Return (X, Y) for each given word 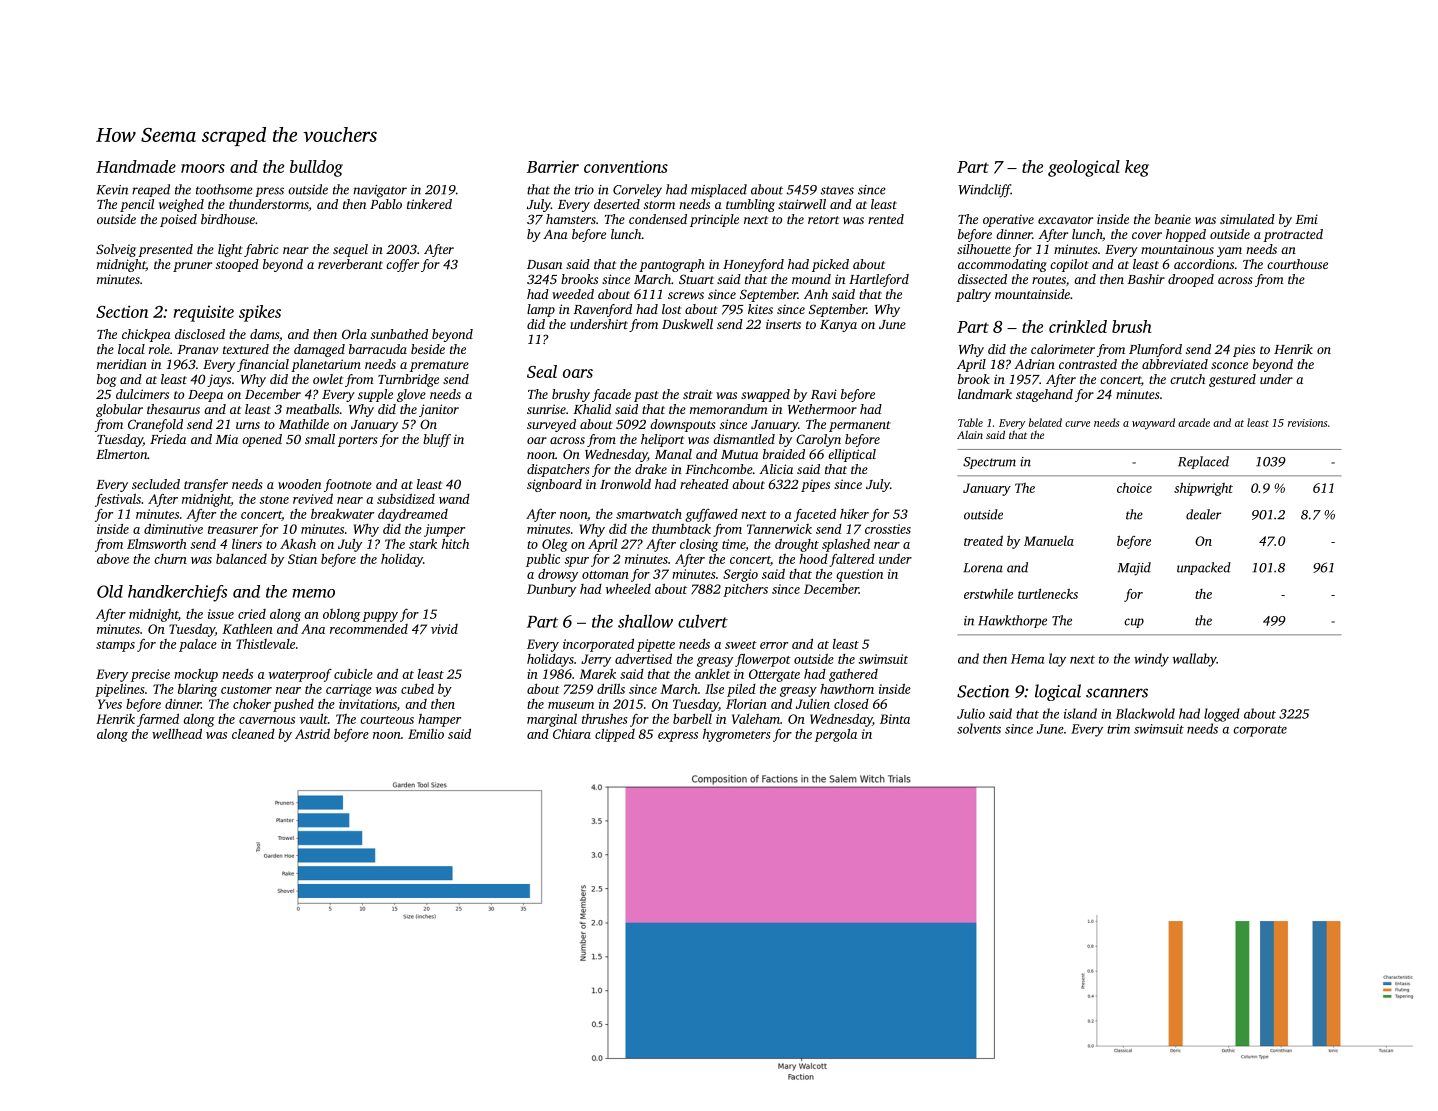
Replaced (1203, 462)
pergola (836, 735)
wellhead (177, 734)
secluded (156, 484)
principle (714, 220)
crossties (888, 529)
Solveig (116, 250)
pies (1244, 350)
